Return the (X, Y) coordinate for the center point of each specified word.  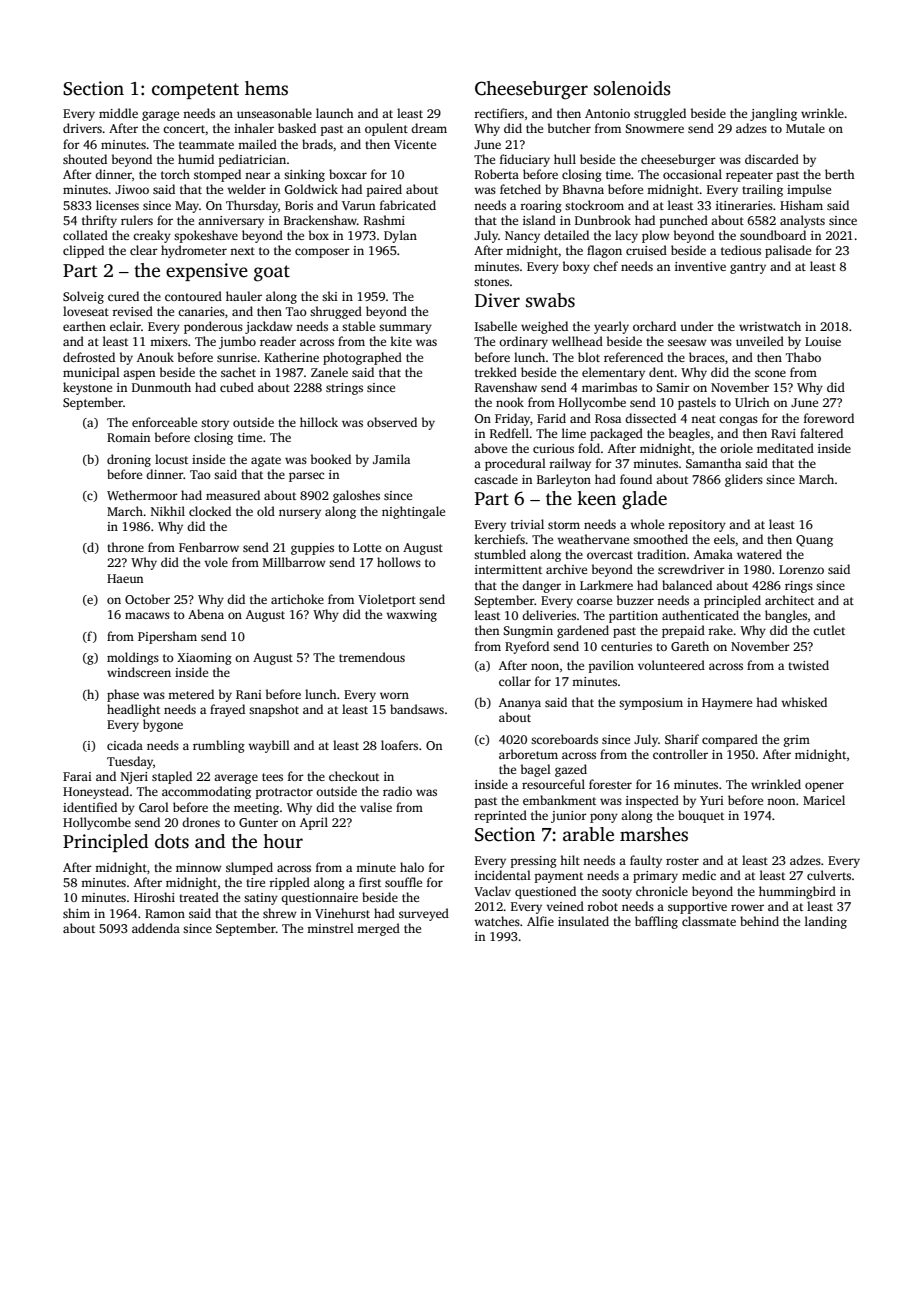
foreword (829, 418)
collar (515, 681)
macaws (147, 615)
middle (118, 113)
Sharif (682, 739)
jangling (773, 114)
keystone (87, 388)
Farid (551, 418)
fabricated (408, 205)
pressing (534, 862)
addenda (156, 928)
